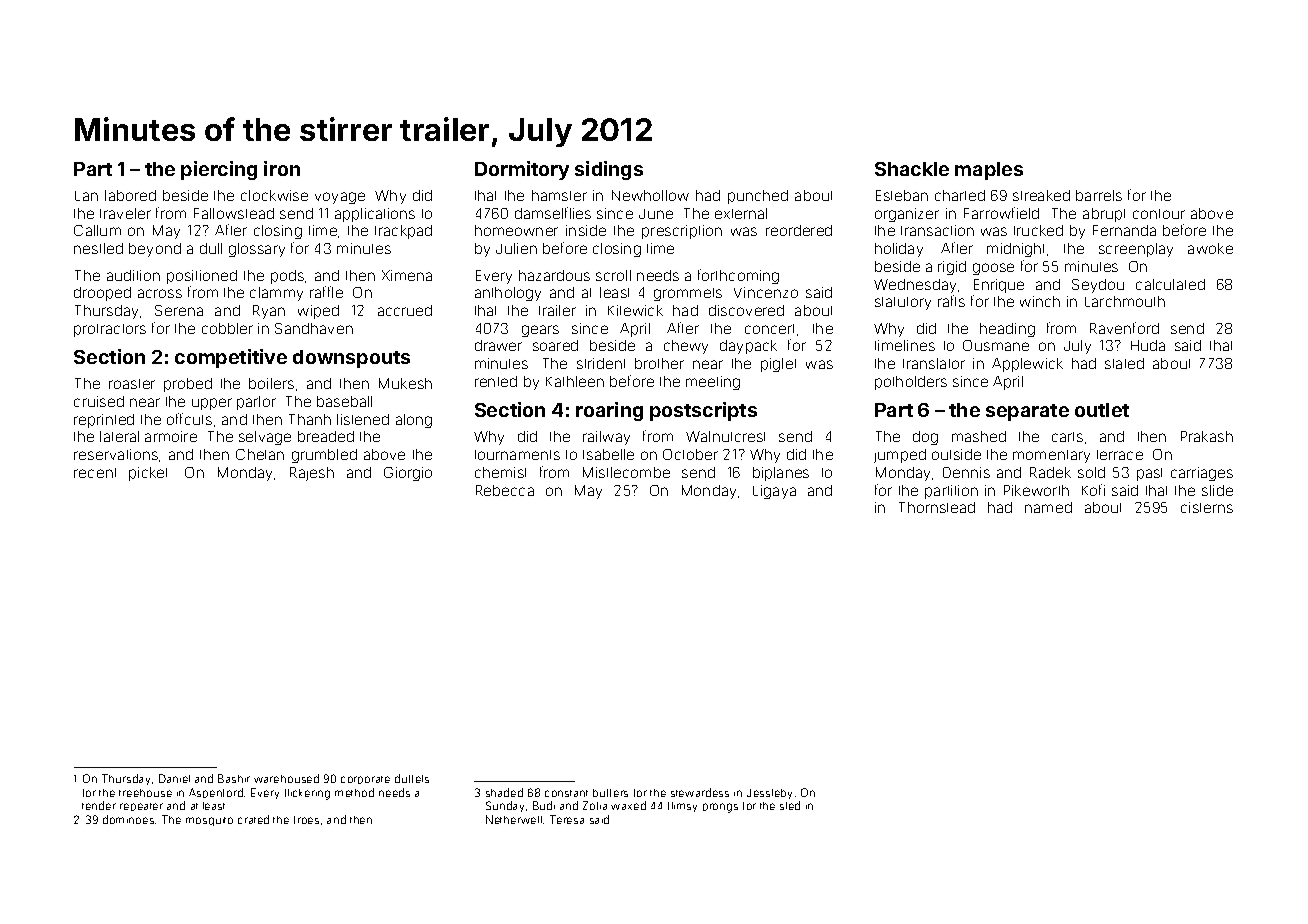 This document has height=924, width=1308. Describe the element at coordinates (937, 507) in the document. I see `Thornstead` at that location.
